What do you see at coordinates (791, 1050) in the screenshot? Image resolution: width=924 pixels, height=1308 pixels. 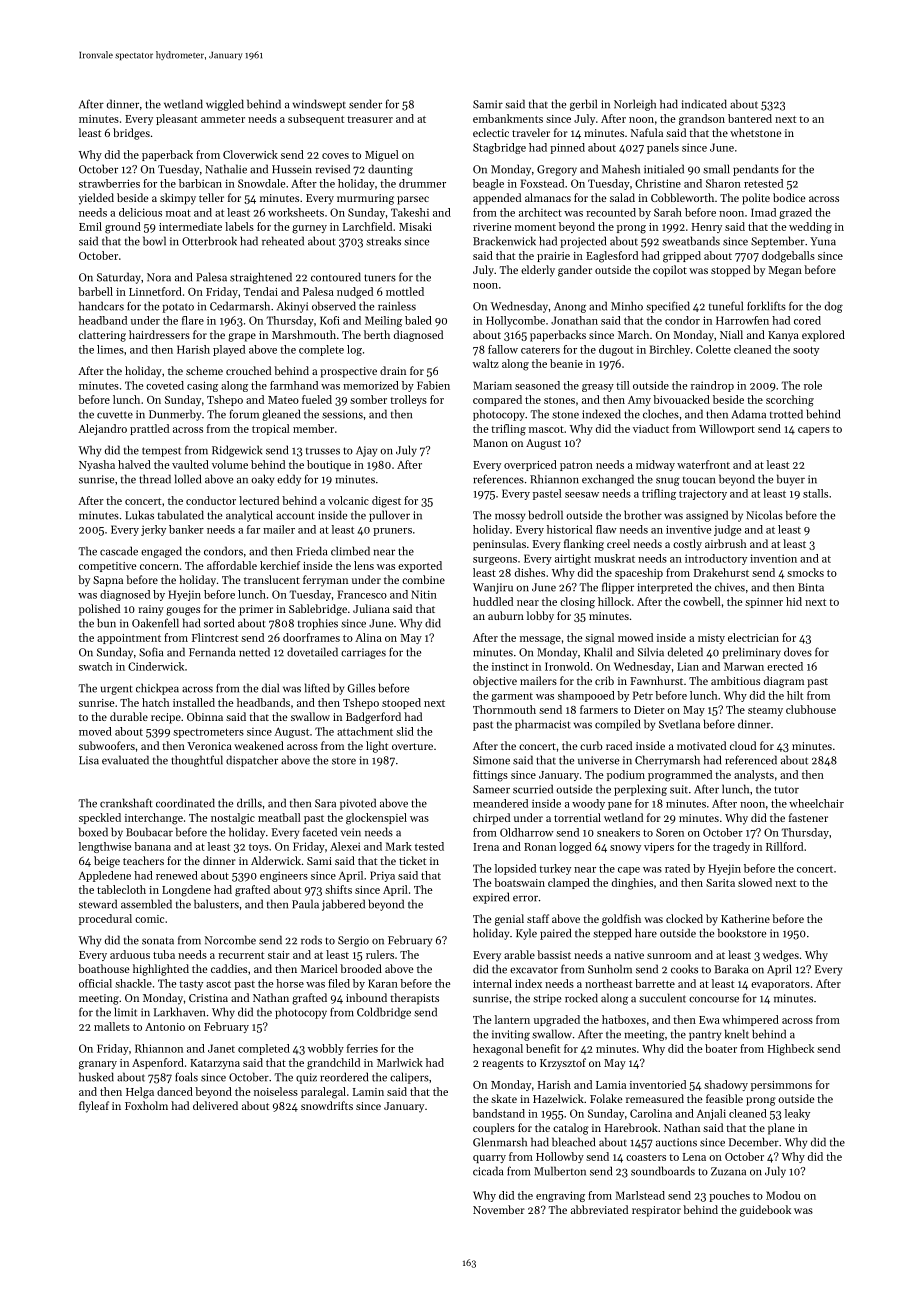 I see `Highbeck` at bounding box center [791, 1050].
